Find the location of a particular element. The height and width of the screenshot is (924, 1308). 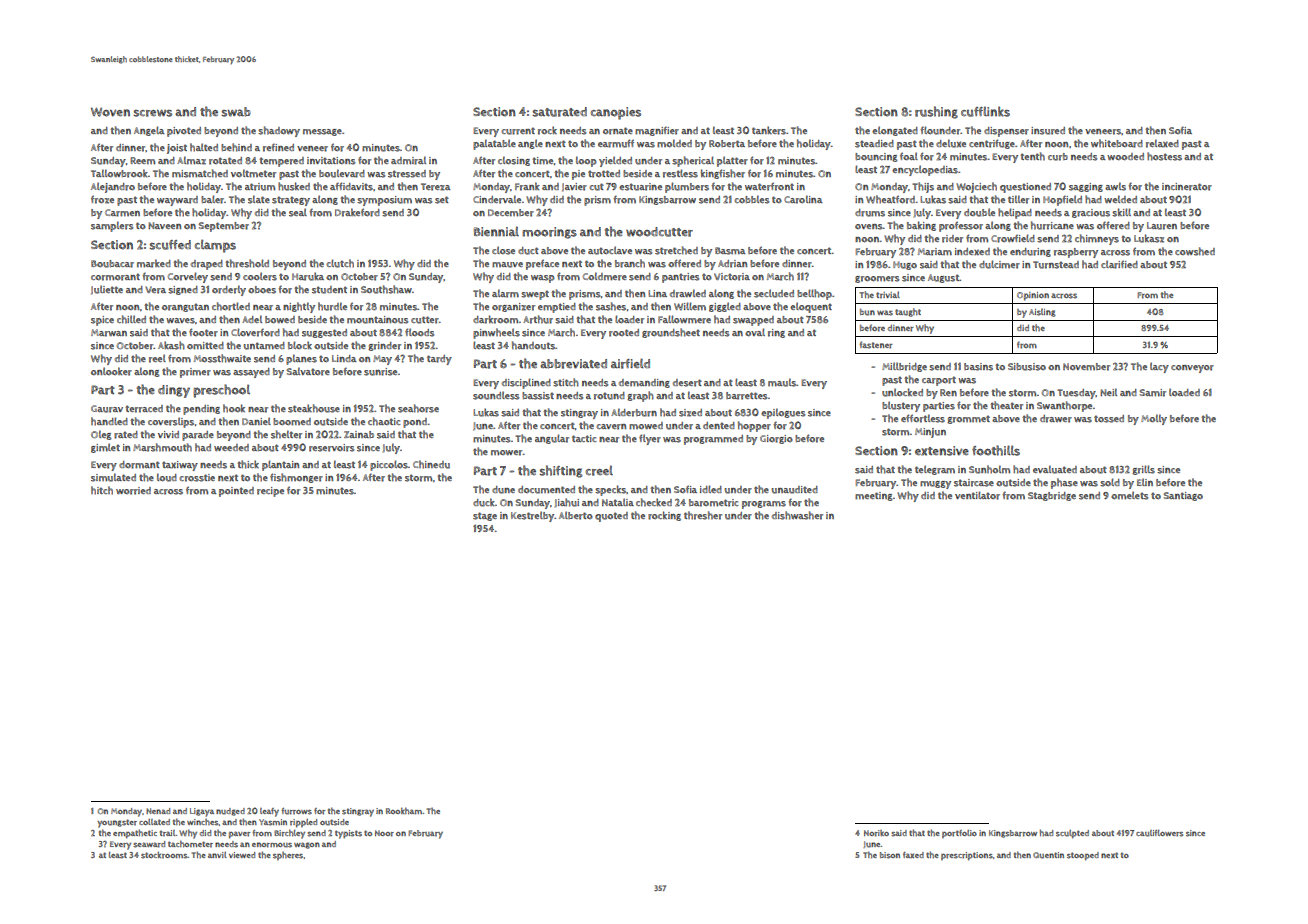

Rookham is located at coordinates (404, 810).
